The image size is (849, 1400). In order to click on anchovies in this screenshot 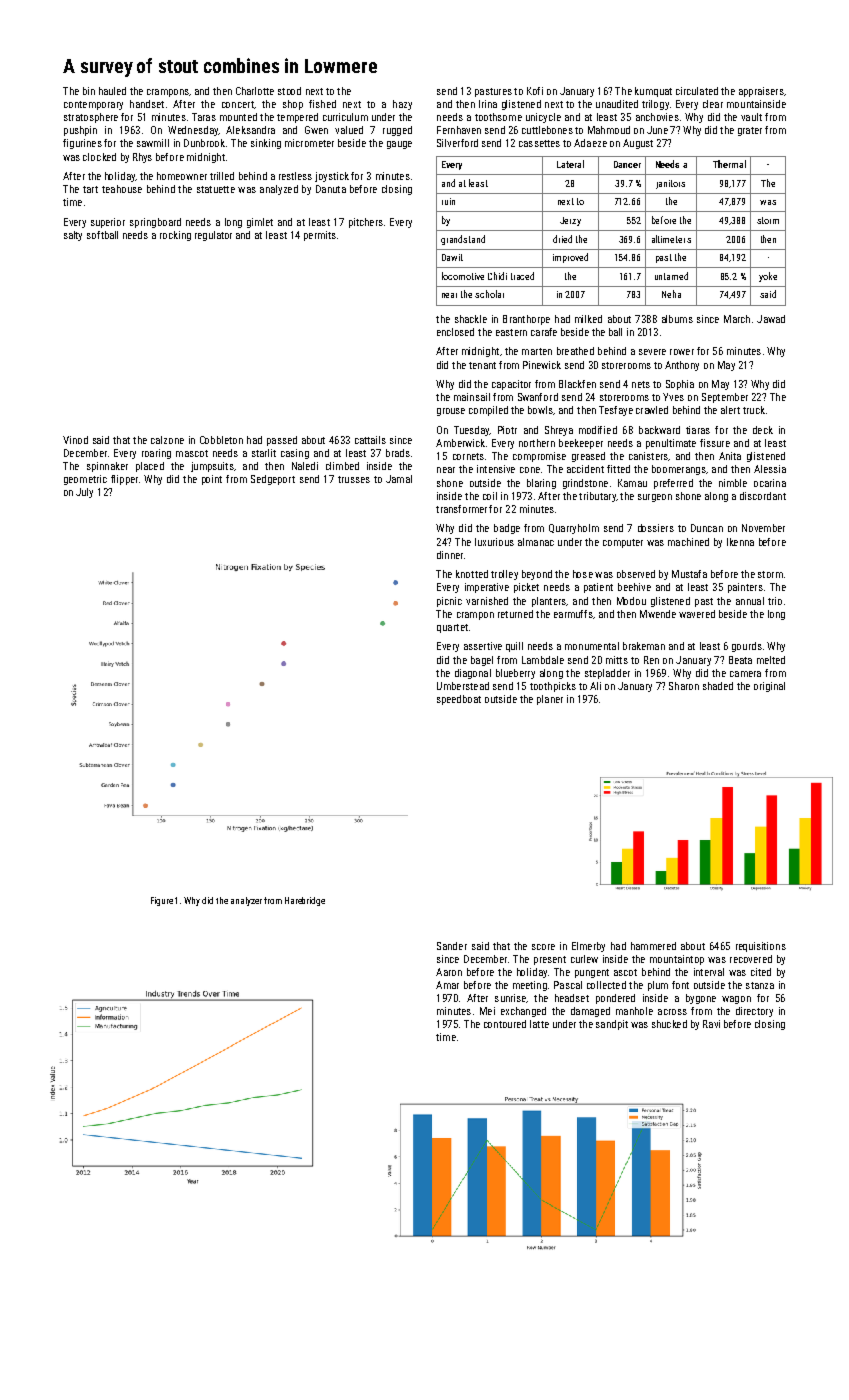, I will do `click(657, 117)`.
